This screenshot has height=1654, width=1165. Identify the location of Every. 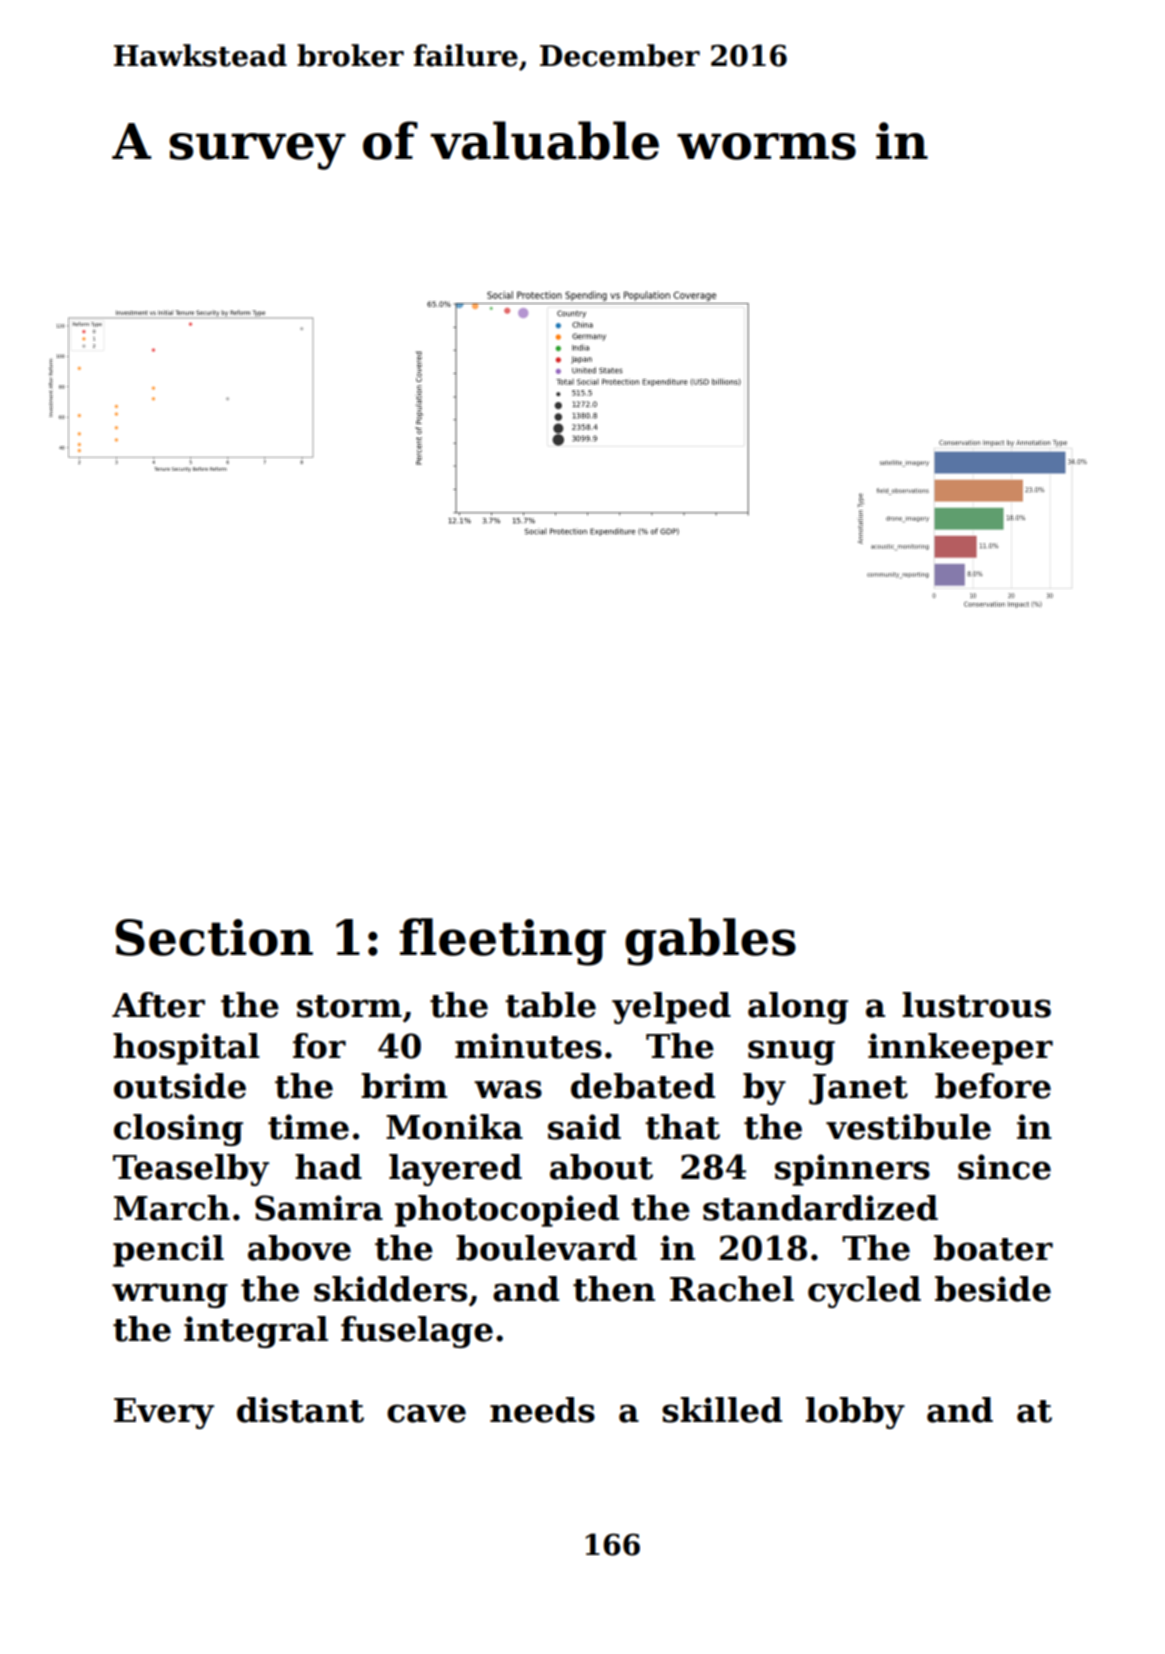
(164, 1413).
